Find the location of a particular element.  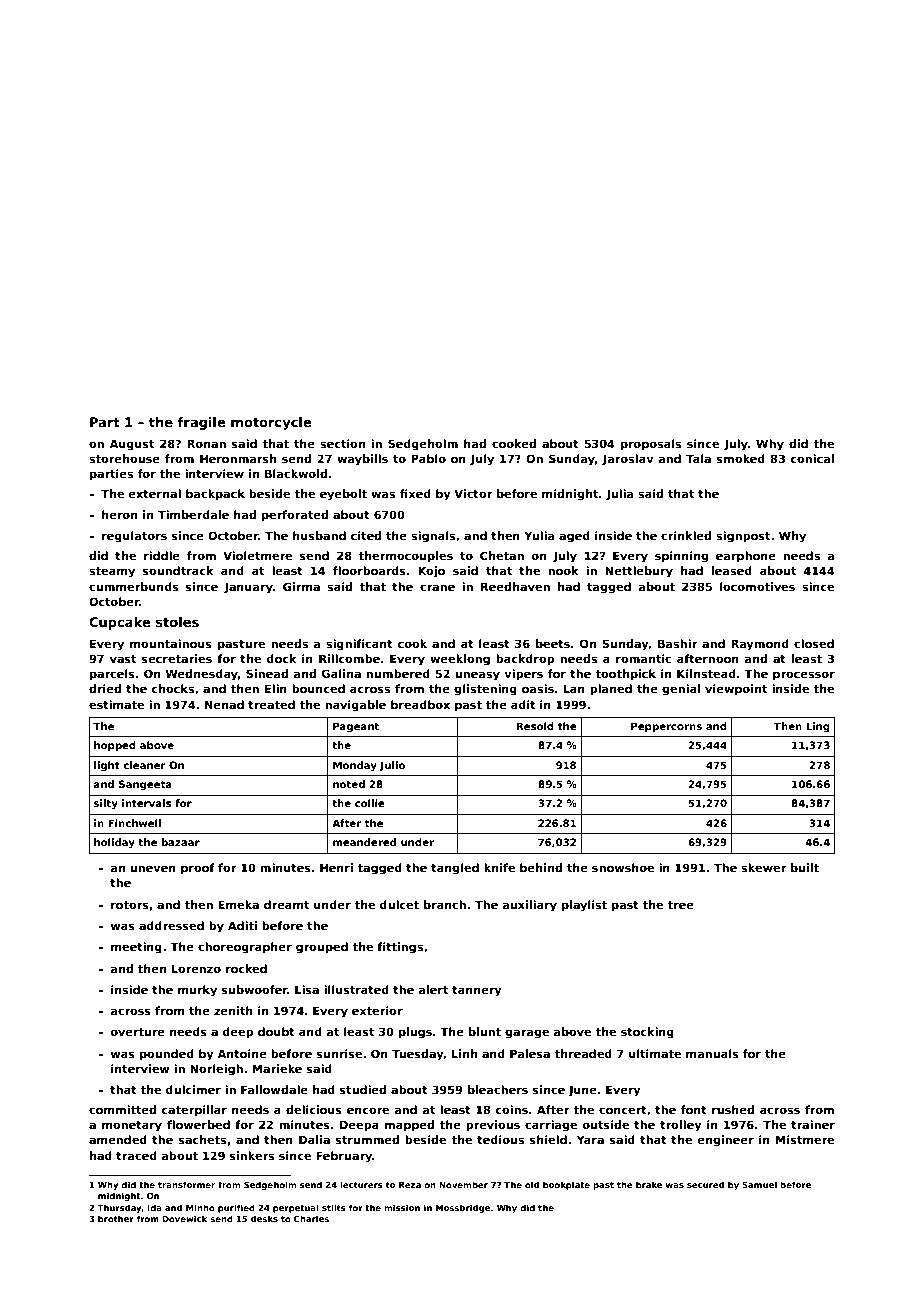

planed is located at coordinates (611, 690).
